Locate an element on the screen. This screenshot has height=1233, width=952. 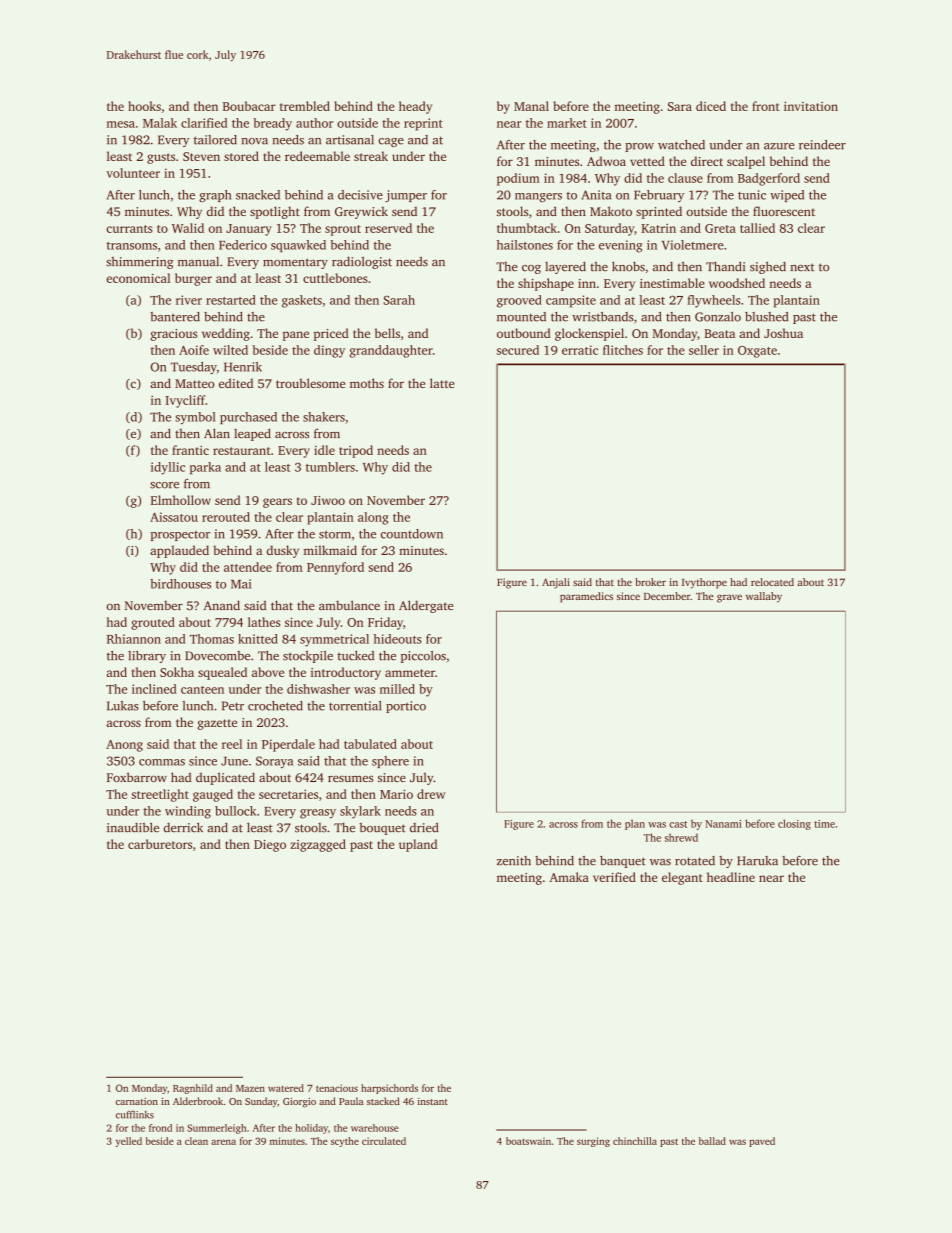
volunteer is located at coordinates (133, 173).
